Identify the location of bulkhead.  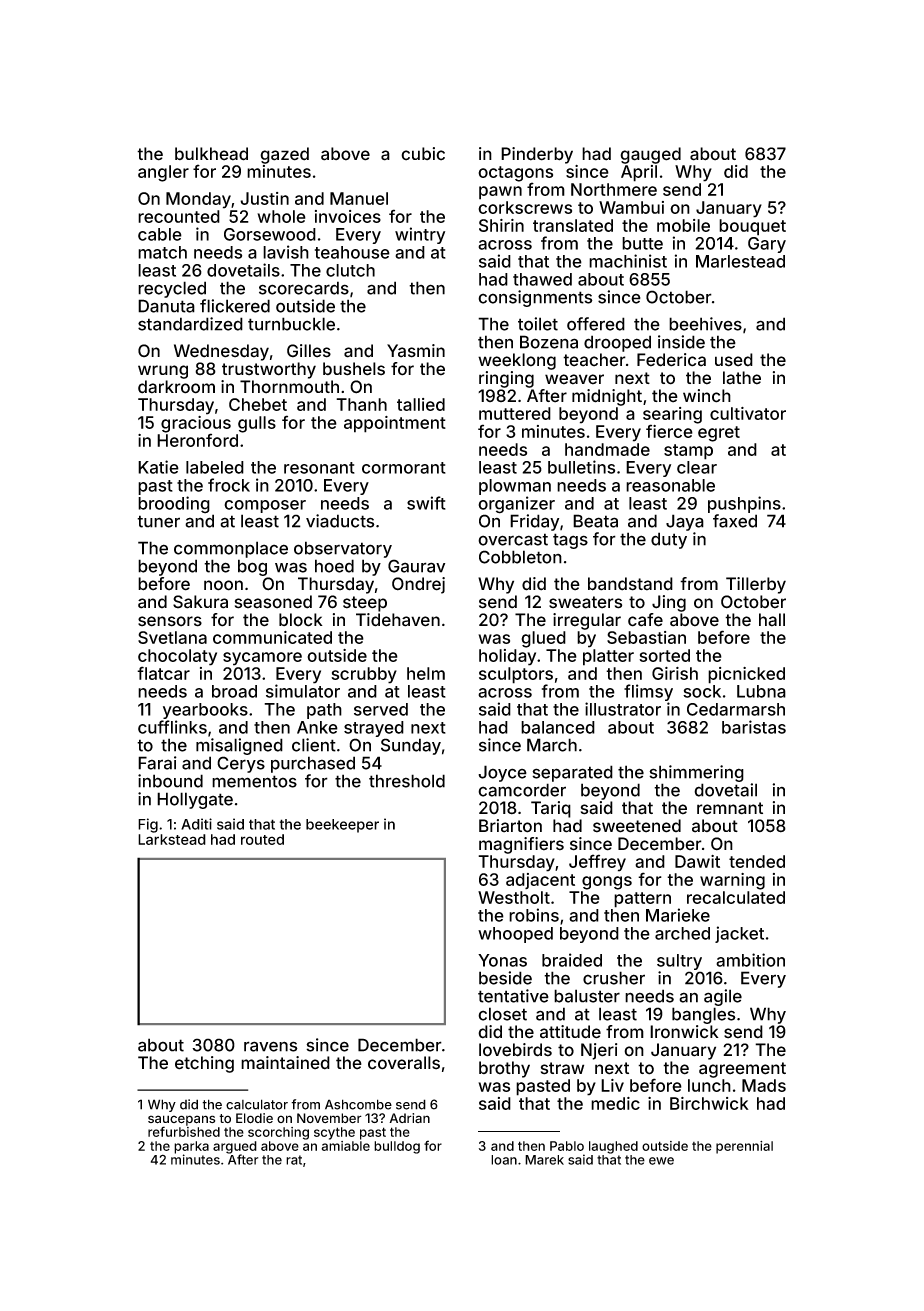
(211, 154).
